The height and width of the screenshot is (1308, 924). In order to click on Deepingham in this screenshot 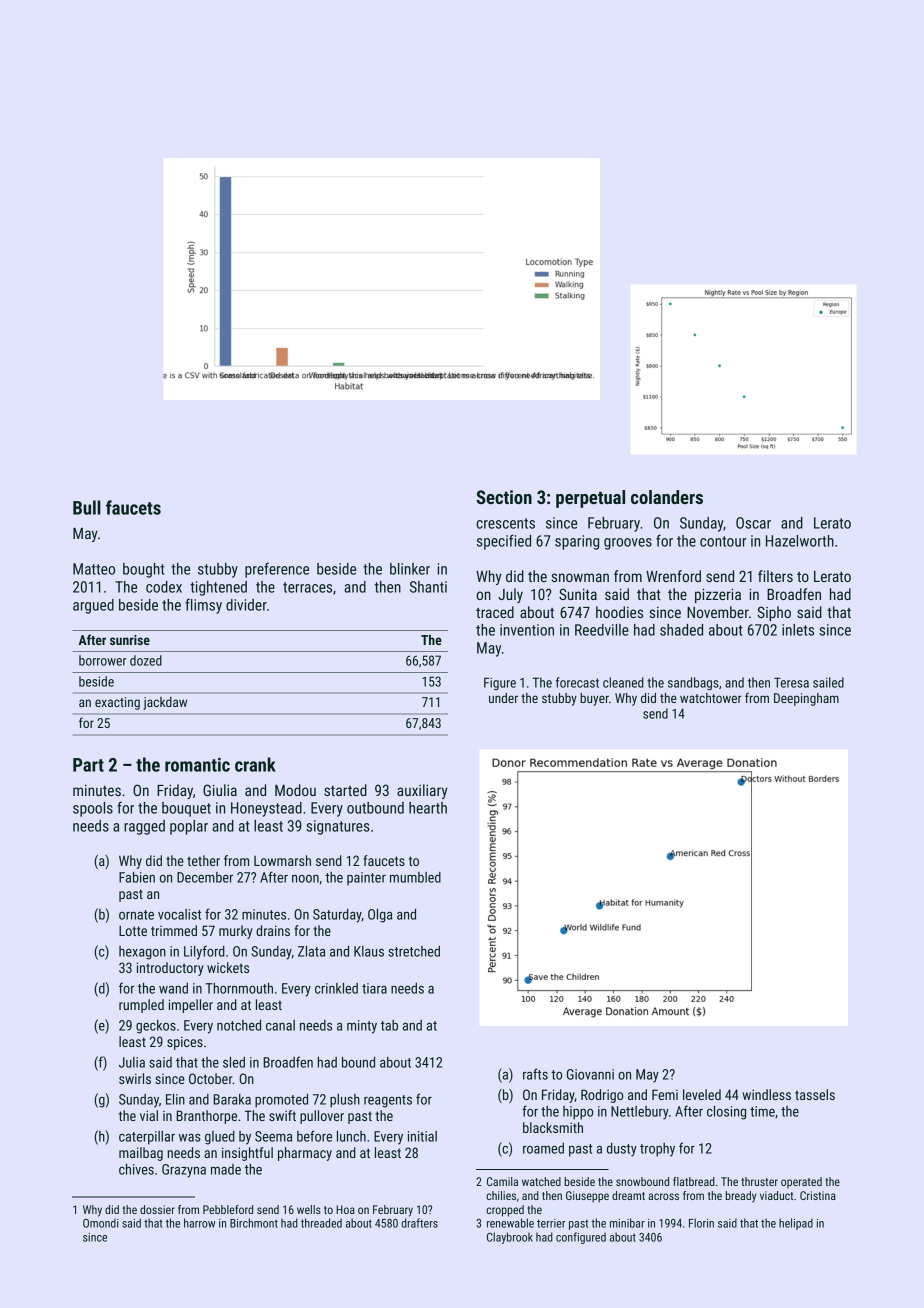, I will do `click(806, 699)`.
